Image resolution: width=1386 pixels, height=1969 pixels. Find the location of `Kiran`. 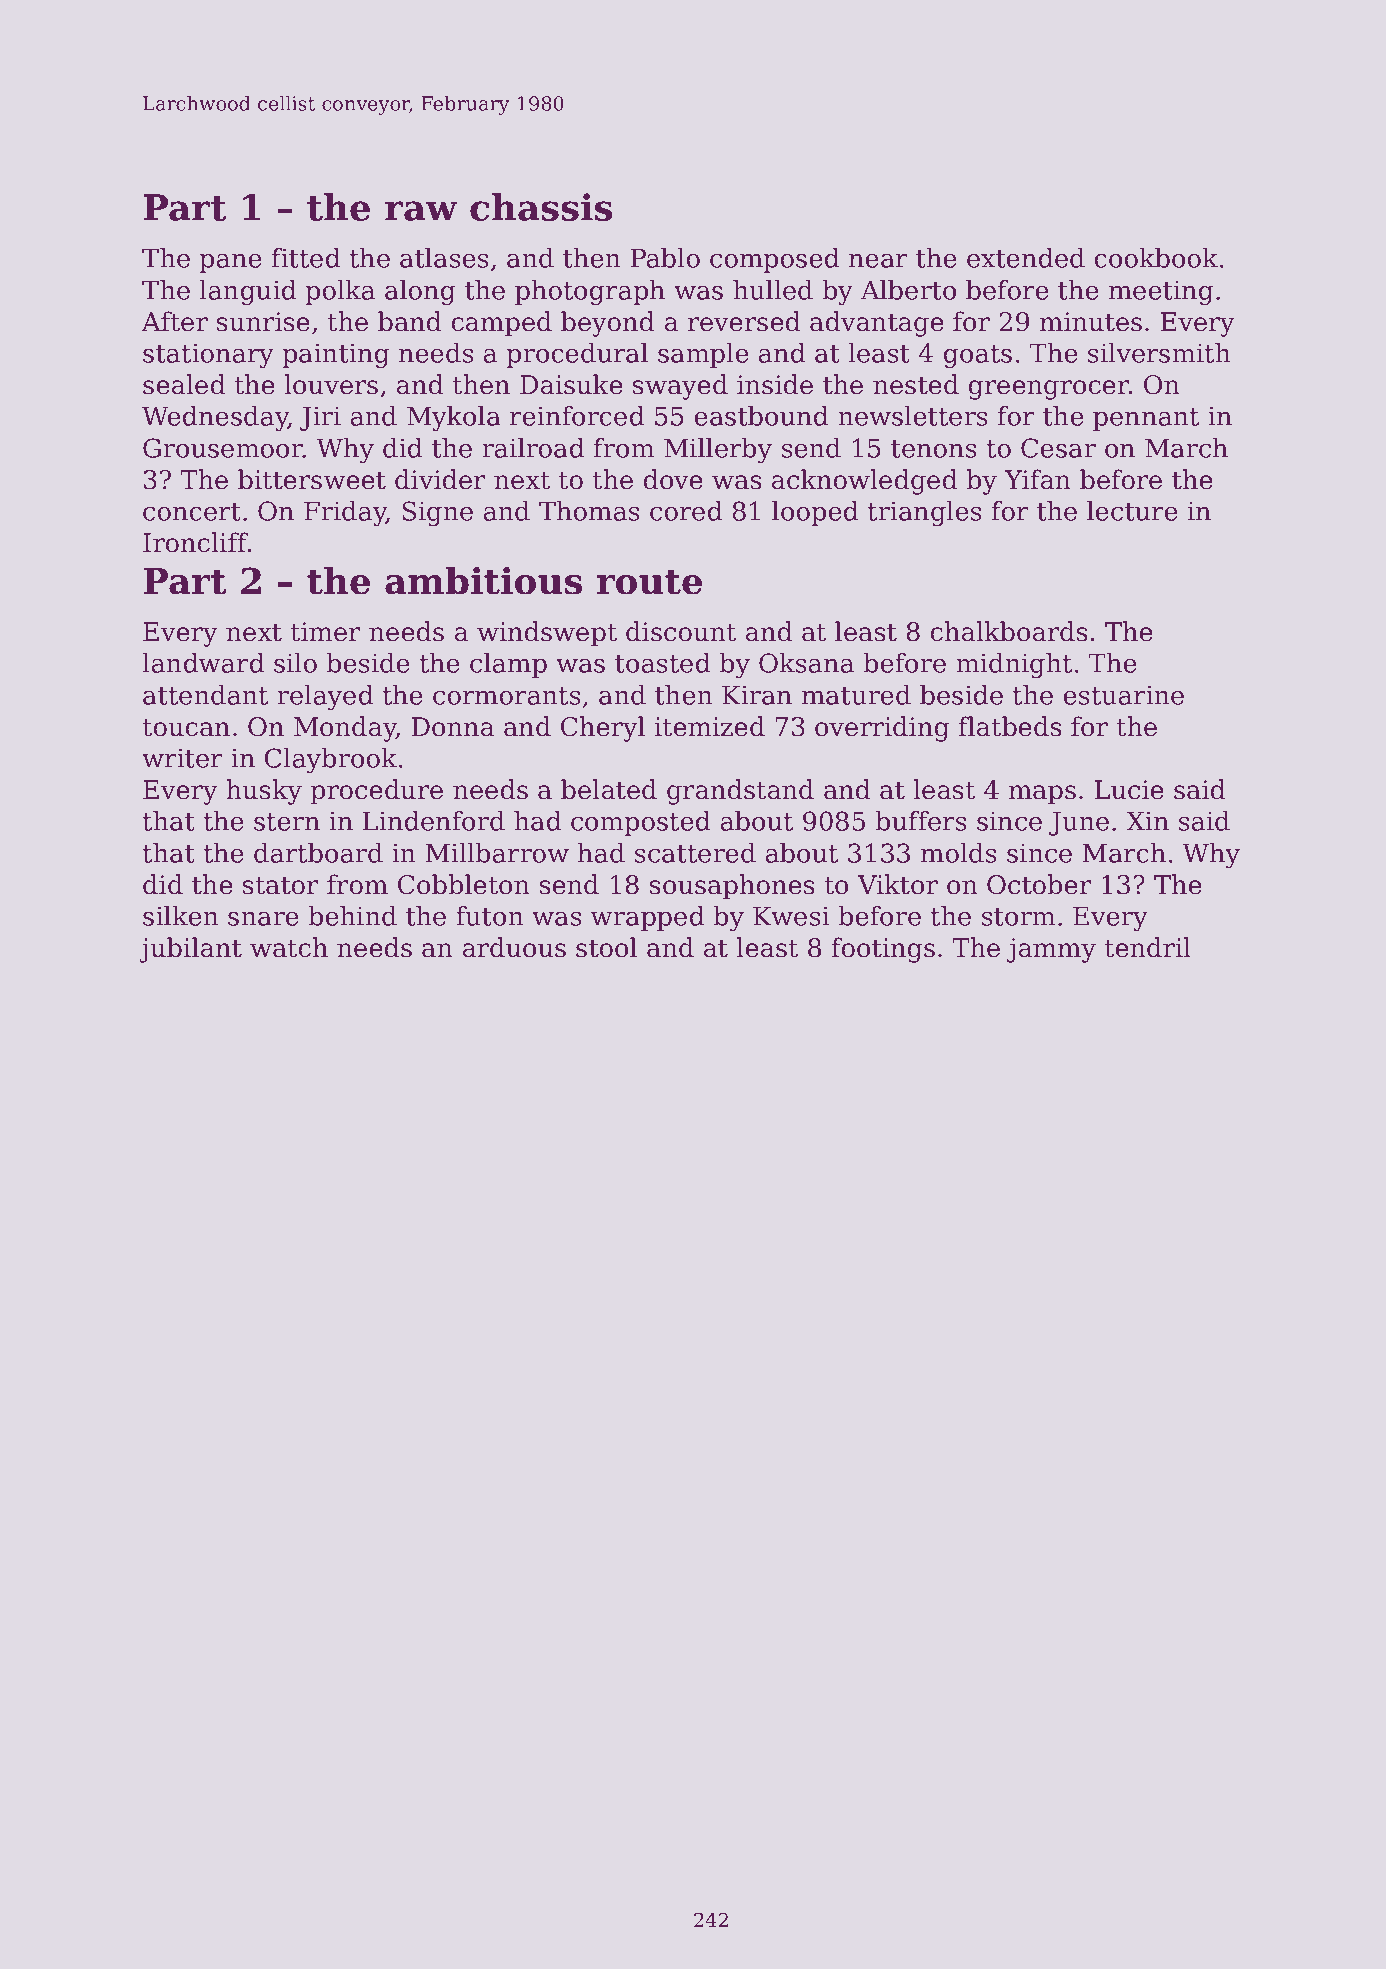

Kiran is located at coordinates (757, 695).
